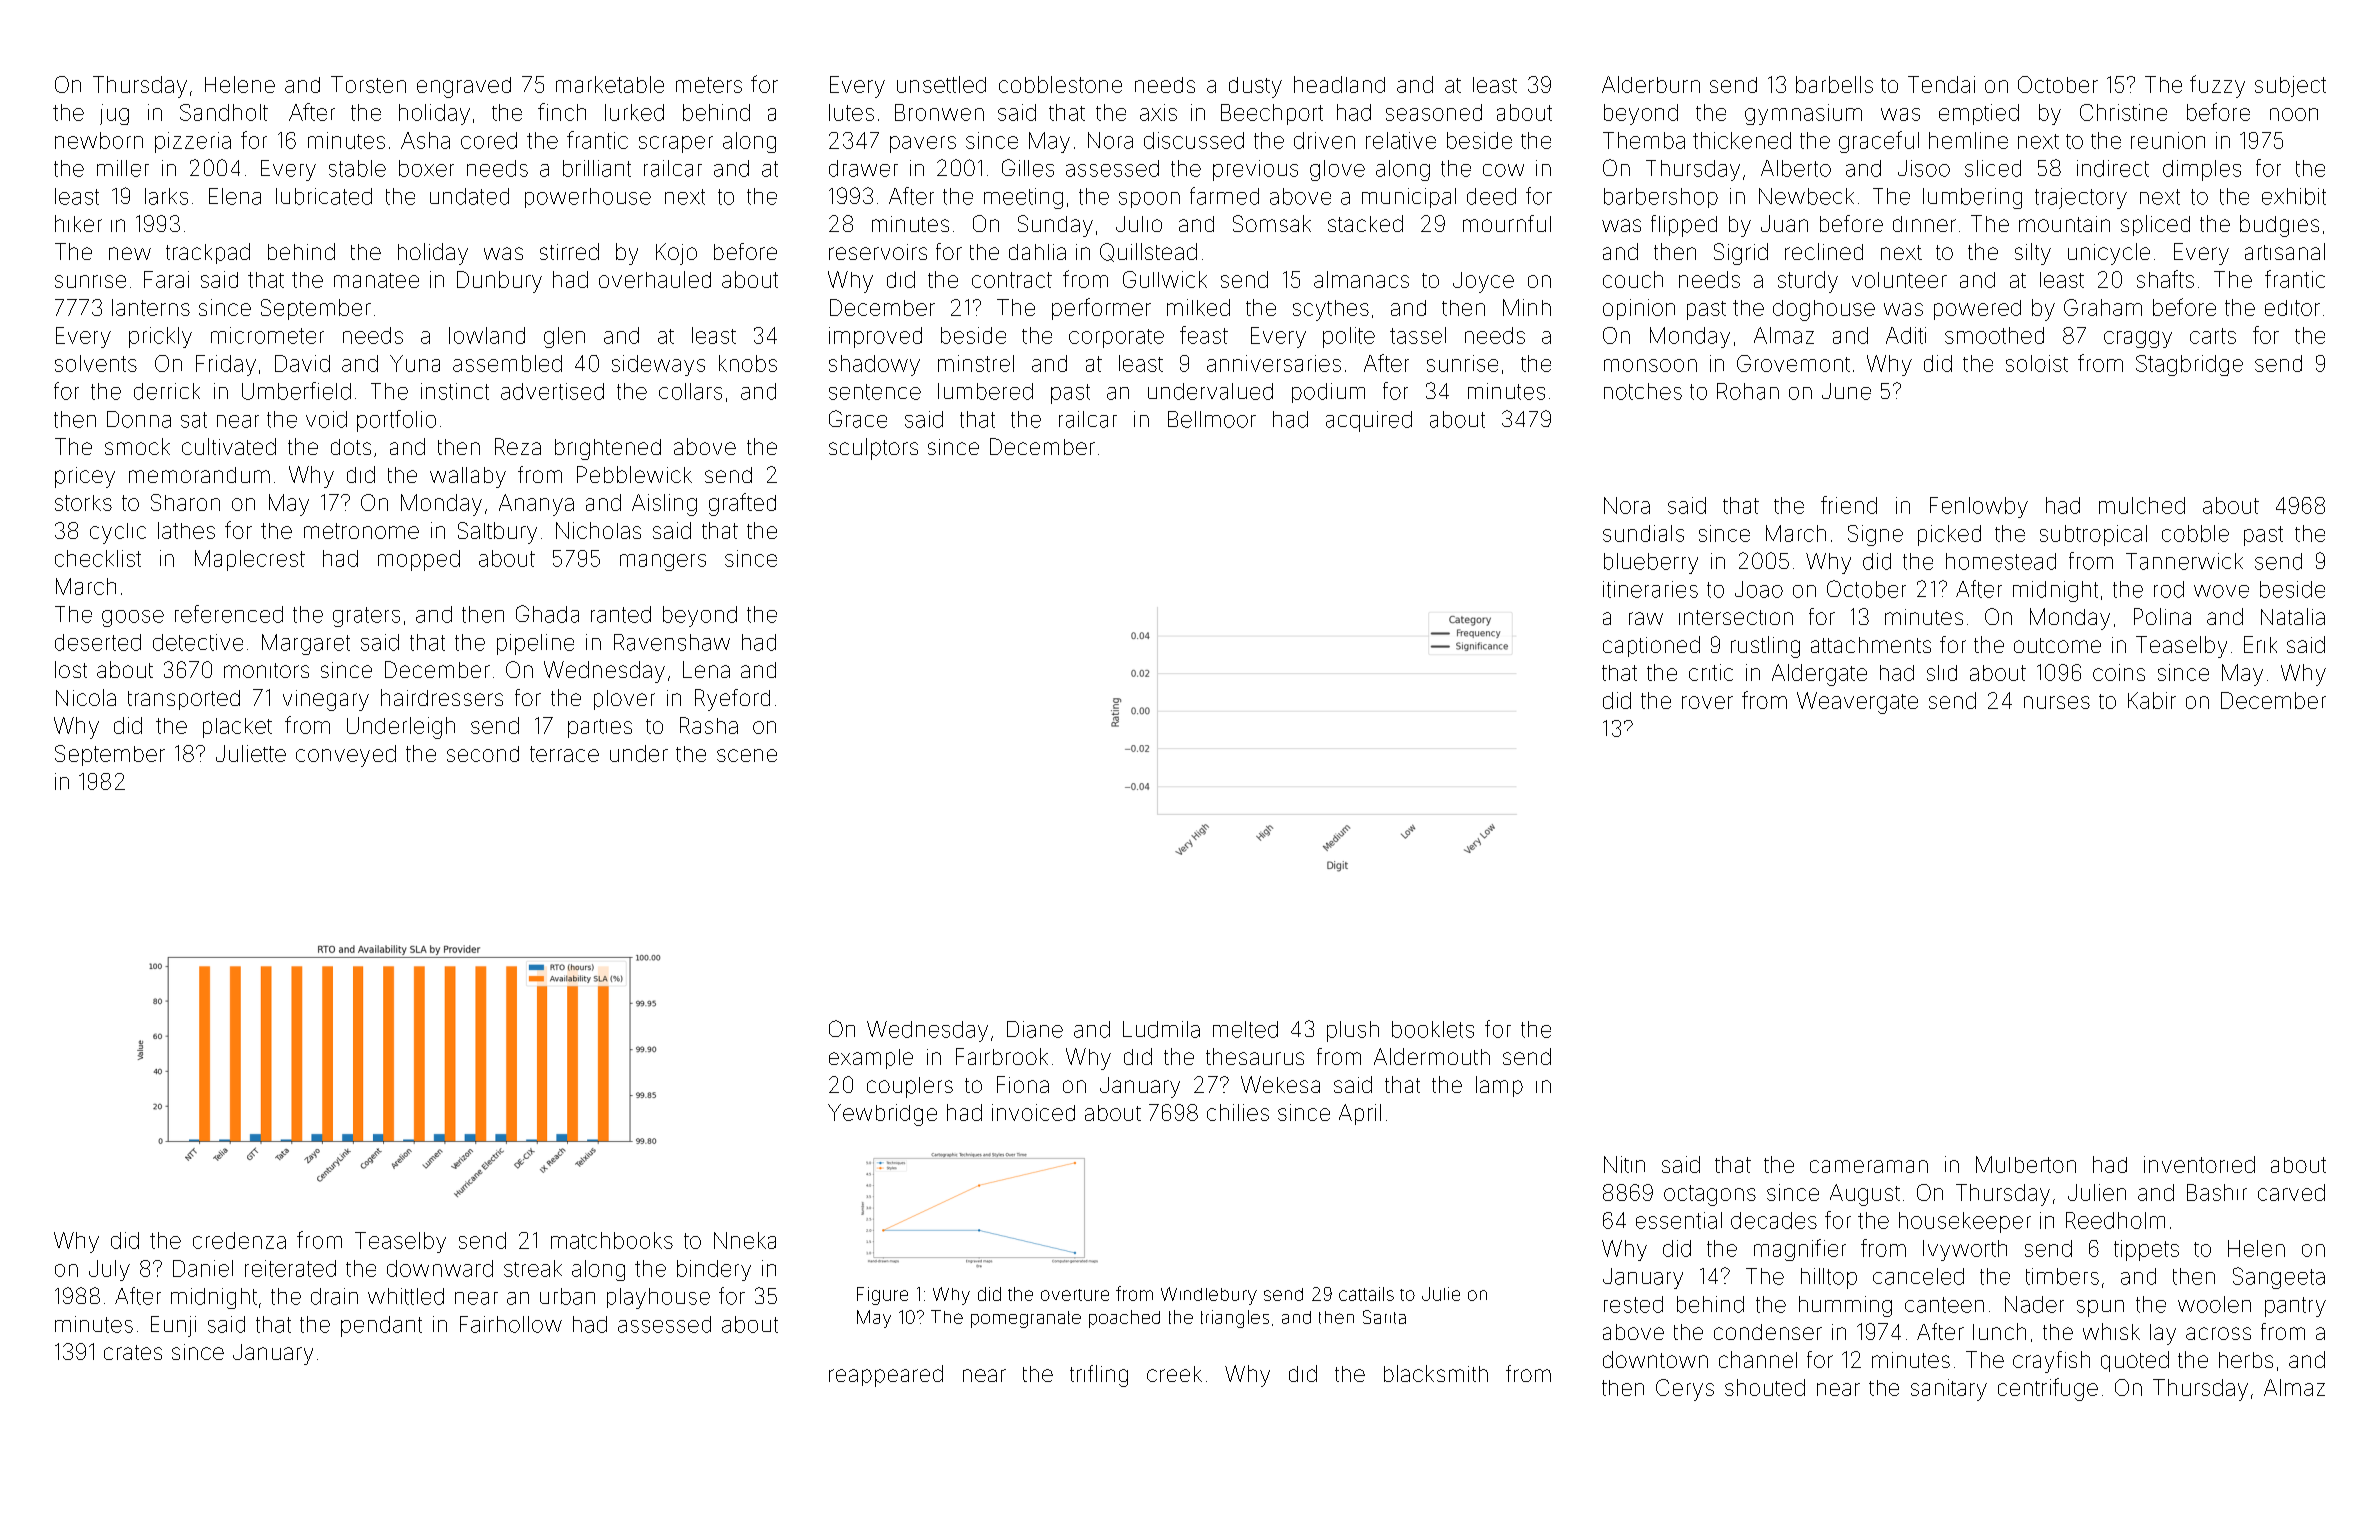  I want to click on inventoried, so click(2199, 1164).
